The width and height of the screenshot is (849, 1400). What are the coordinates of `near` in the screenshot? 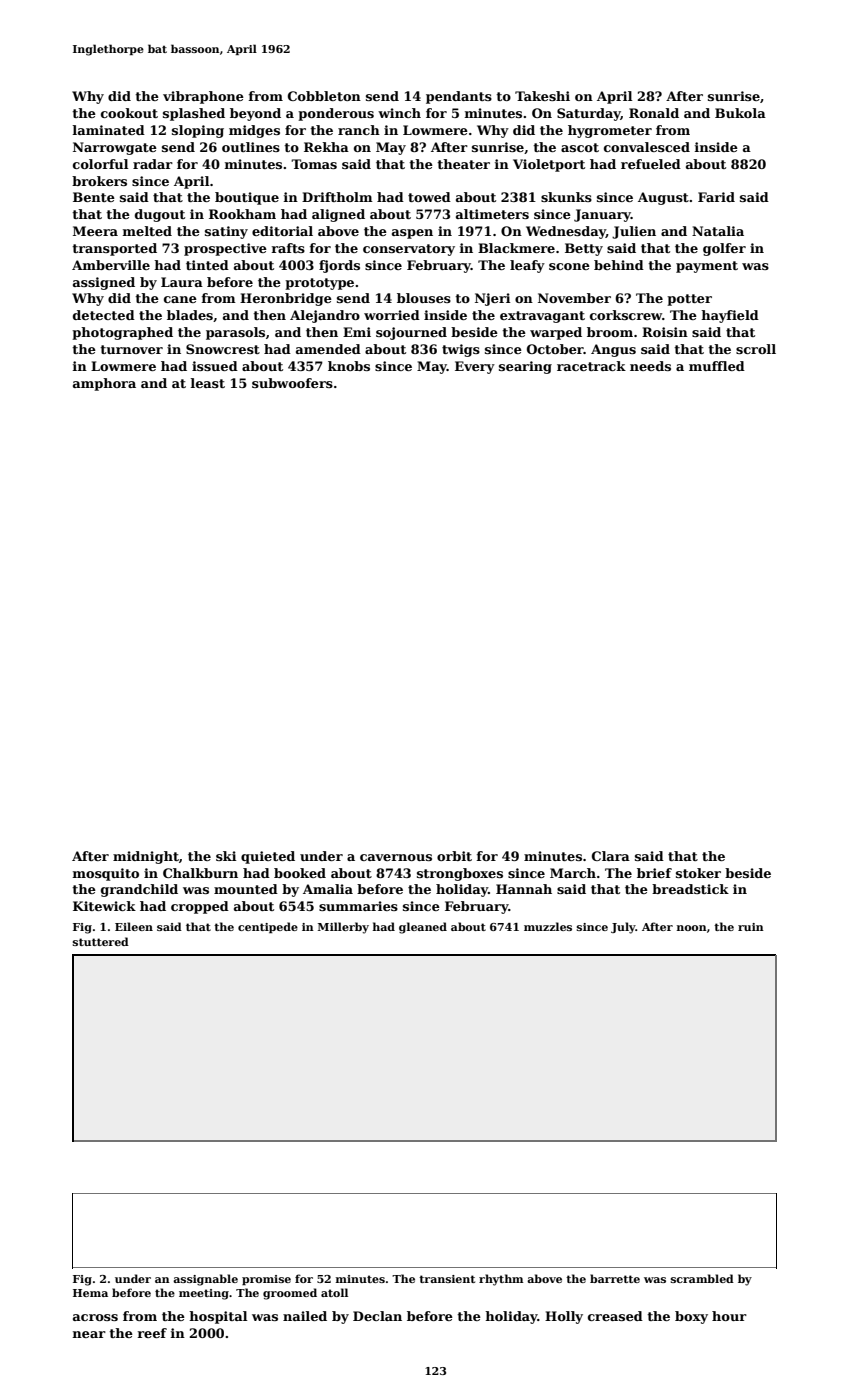 It's located at (89, 1334).
